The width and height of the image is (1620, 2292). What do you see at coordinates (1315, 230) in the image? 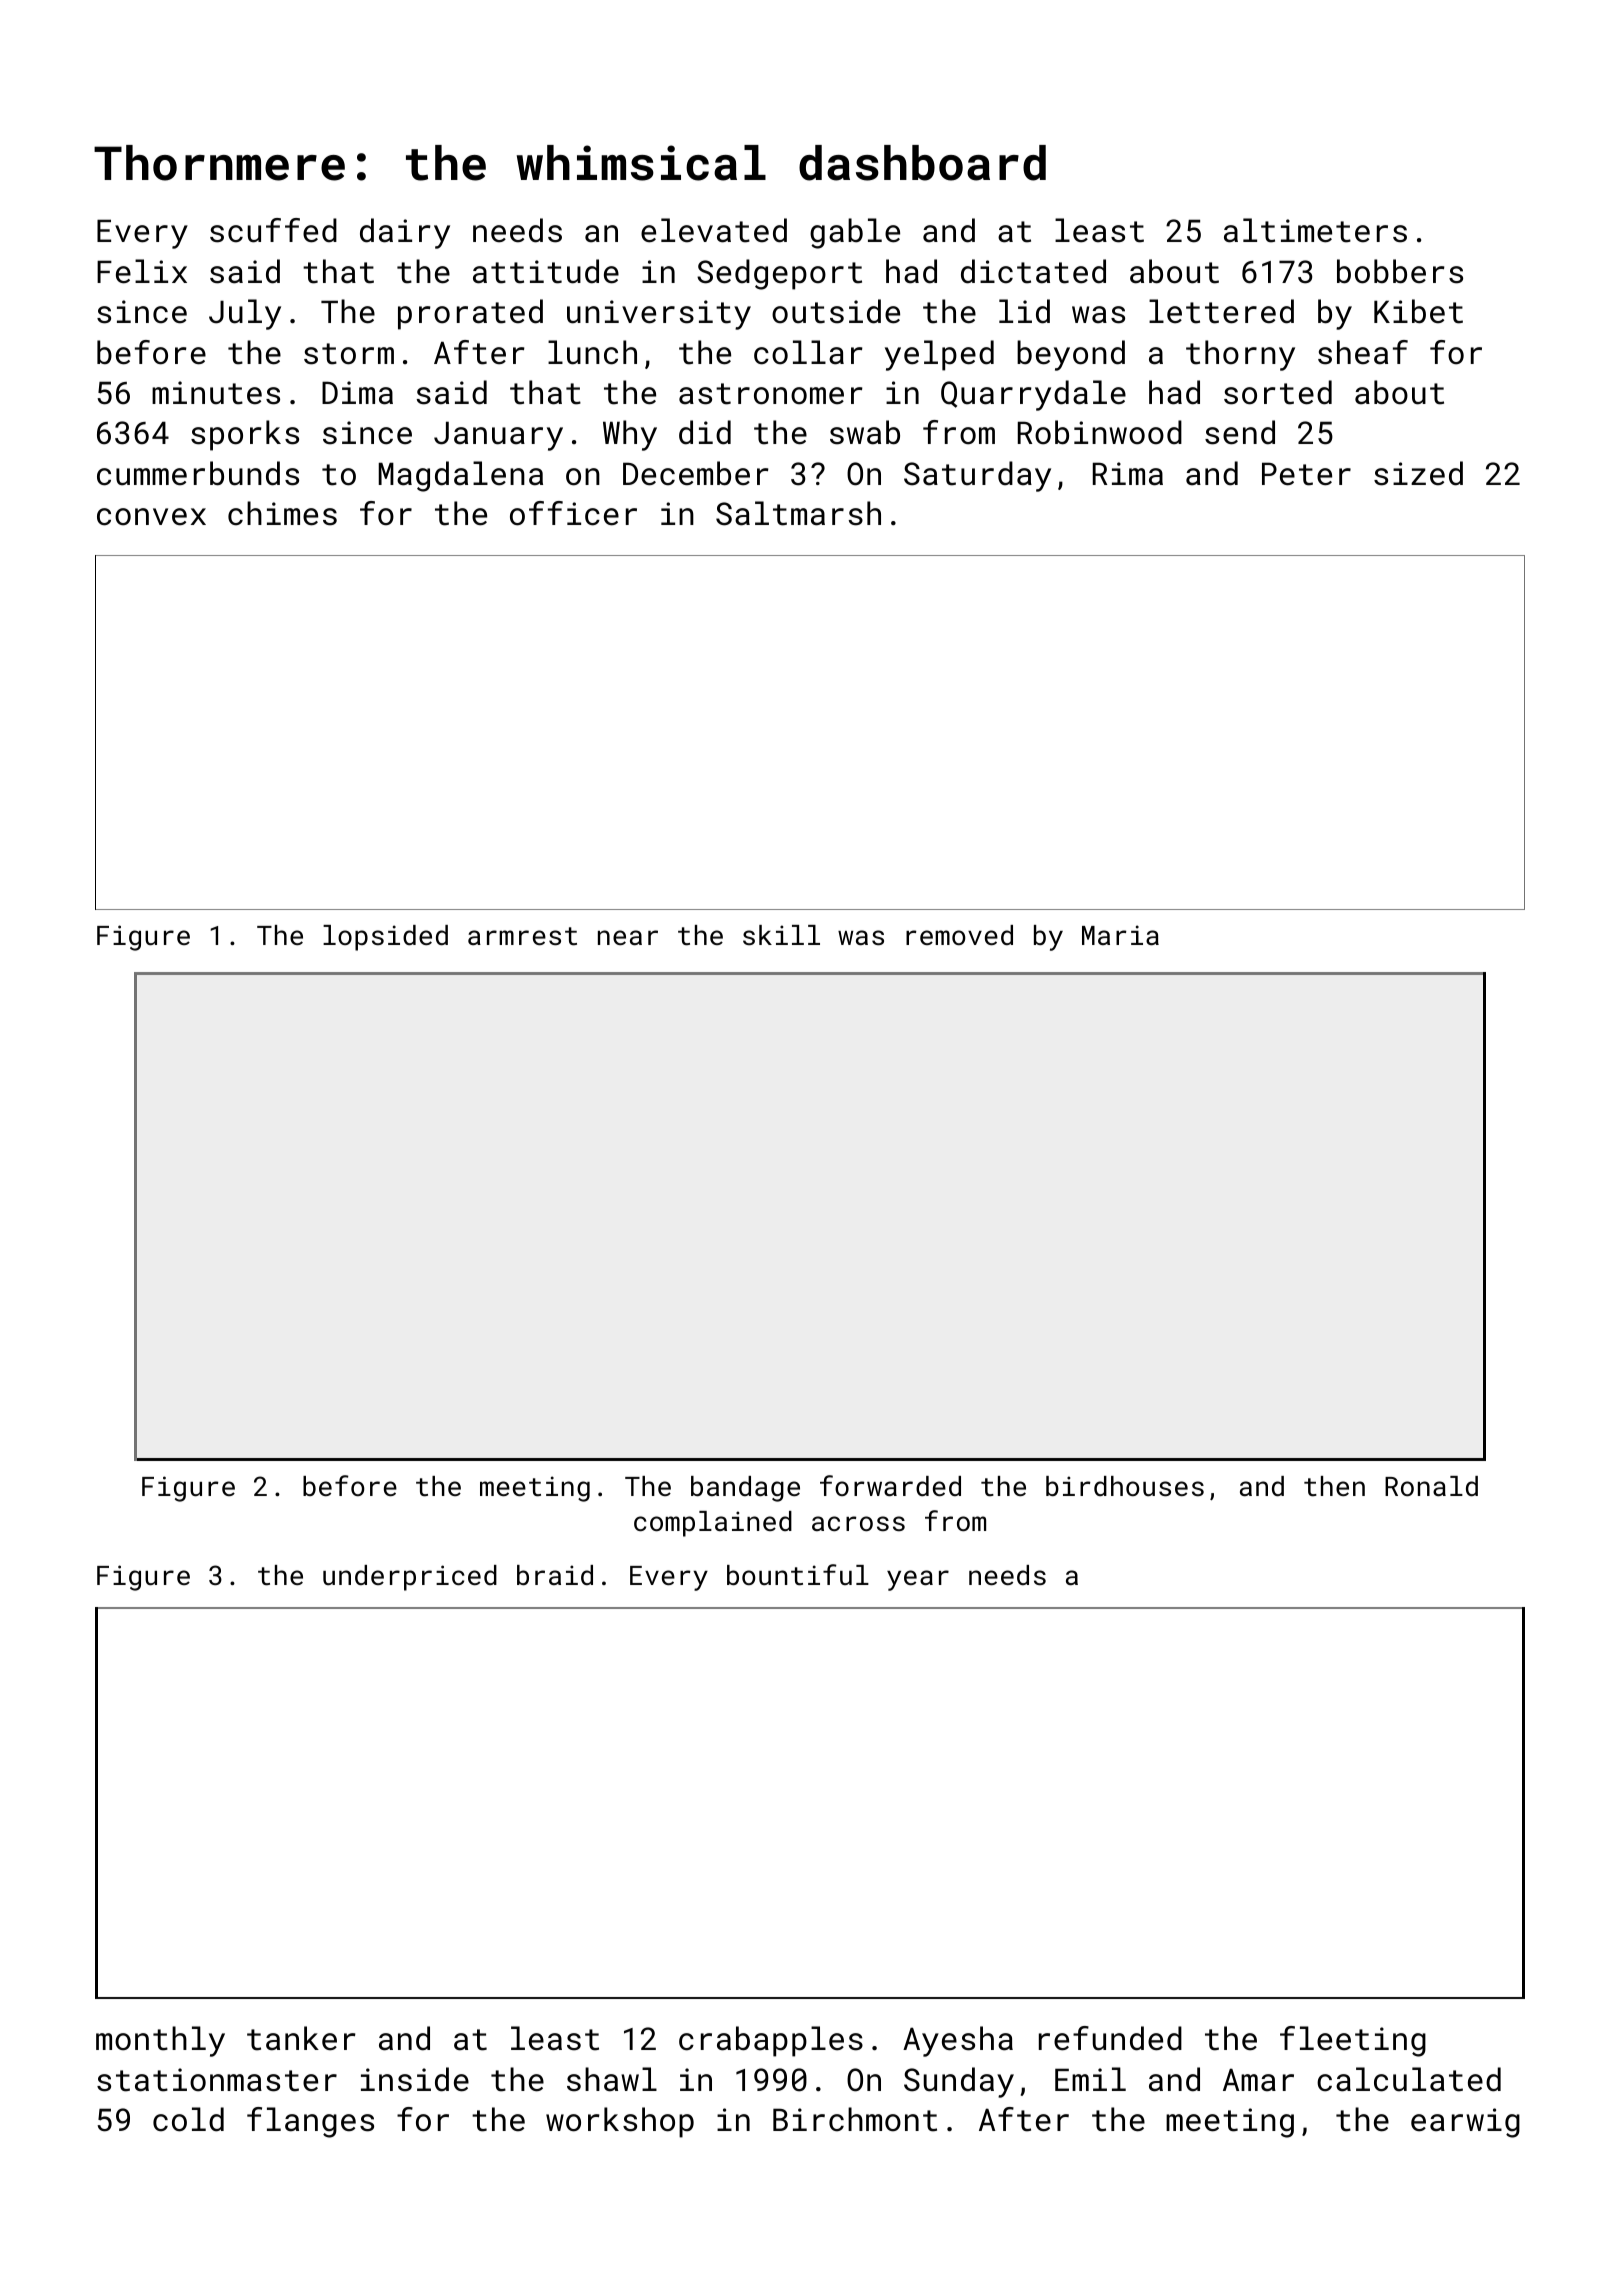
I see `altimeters` at bounding box center [1315, 230].
